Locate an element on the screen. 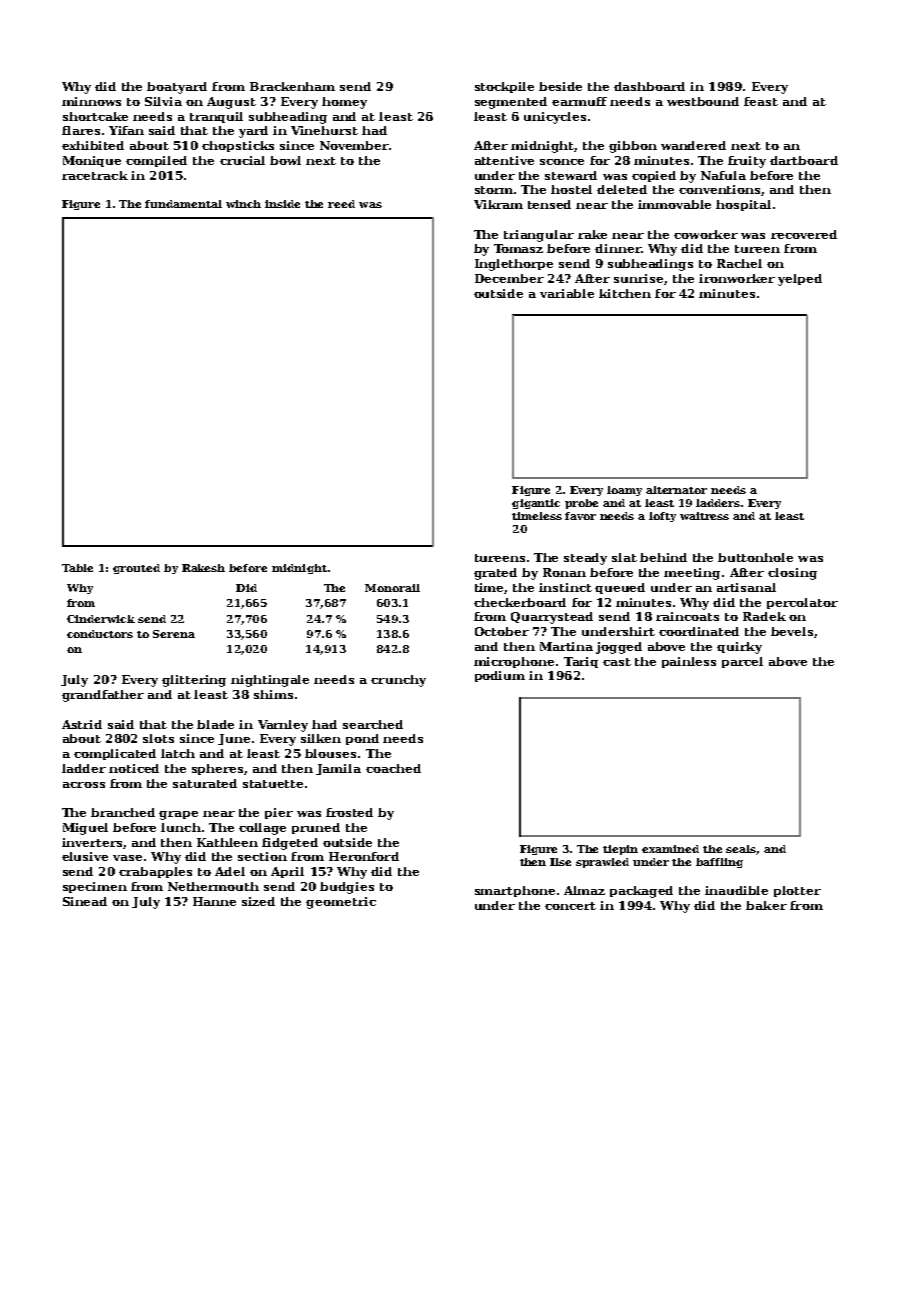 The image size is (908, 1316). stockpile is located at coordinates (504, 87).
